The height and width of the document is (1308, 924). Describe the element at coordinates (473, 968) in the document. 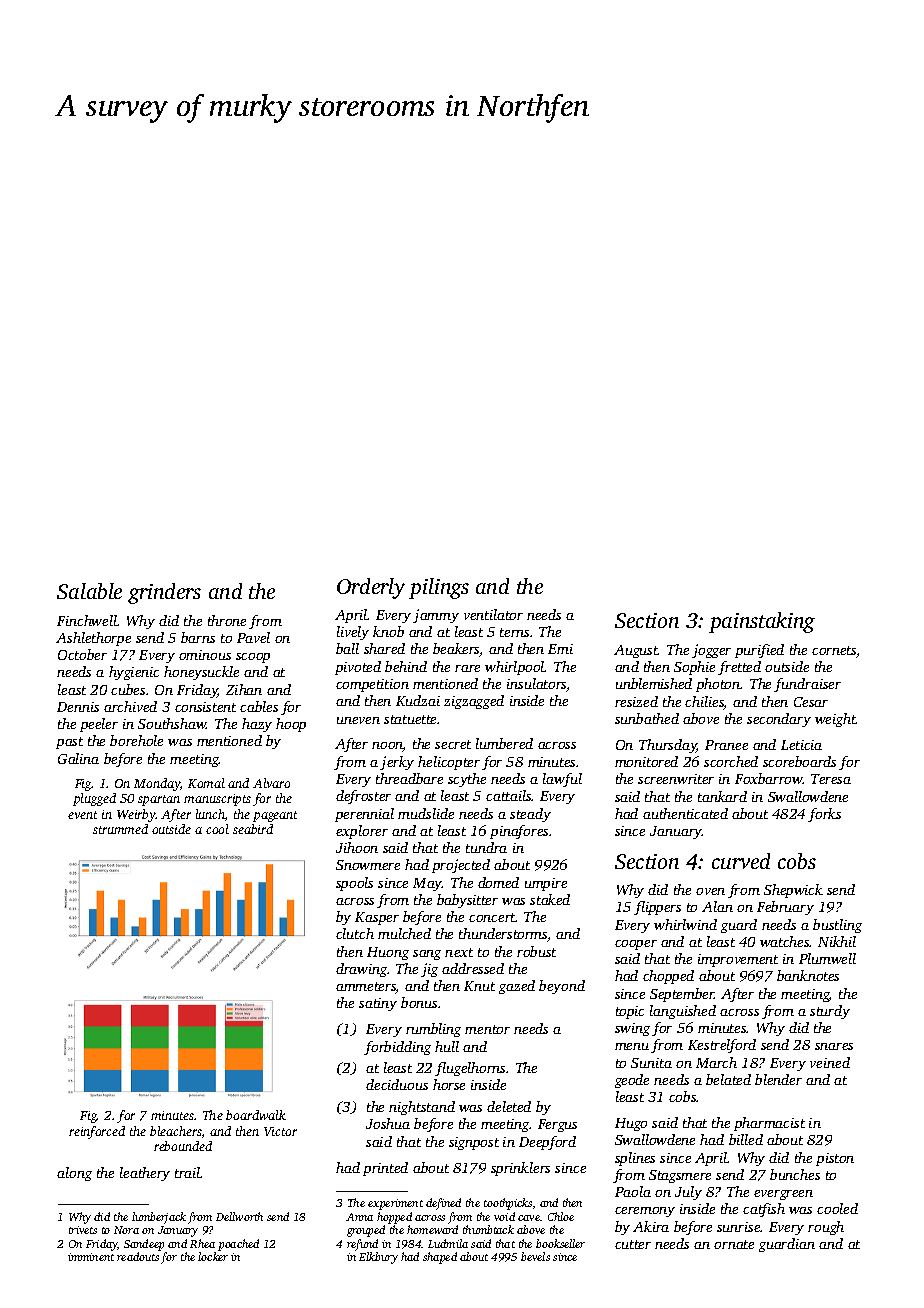

I see `addressed` at that location.
